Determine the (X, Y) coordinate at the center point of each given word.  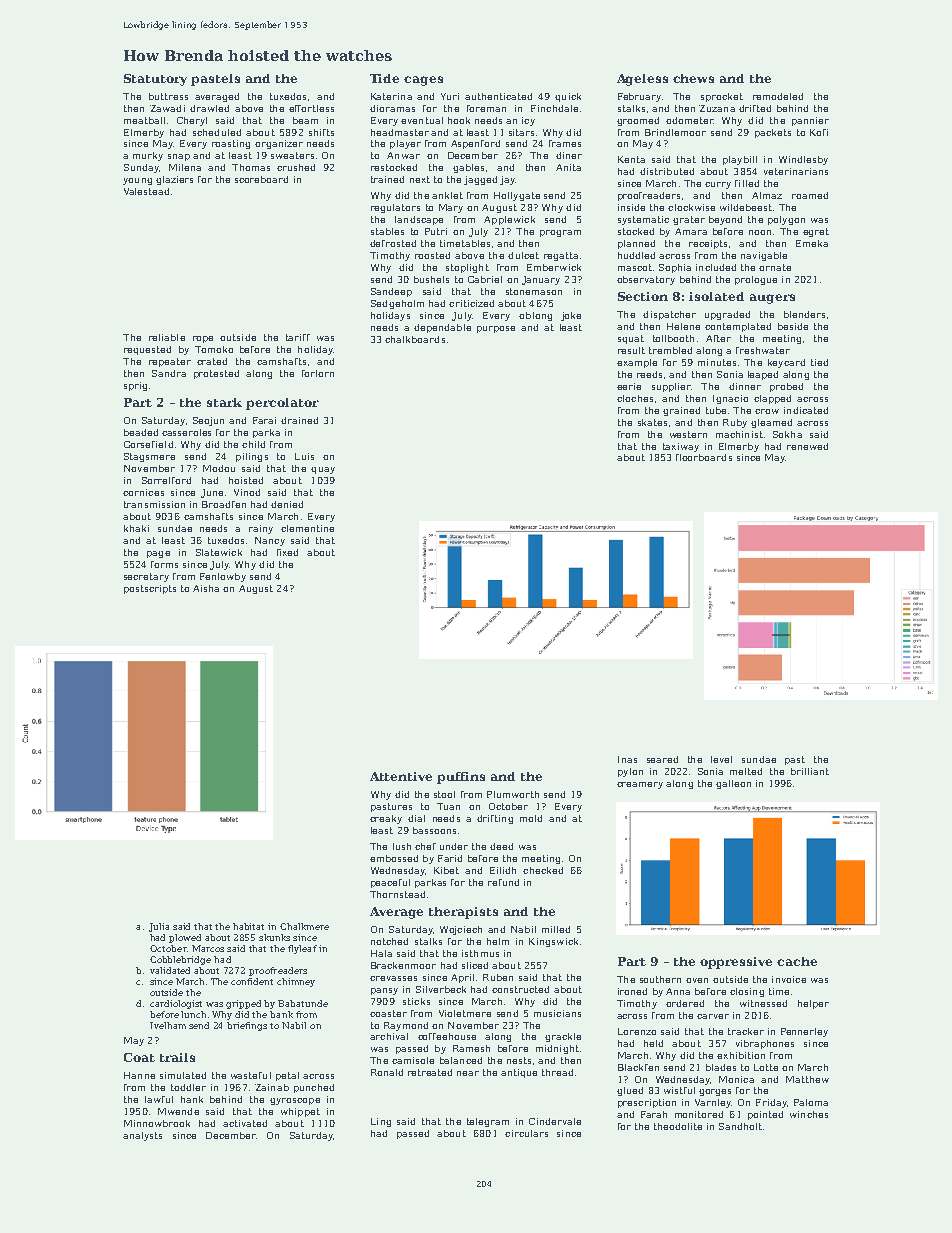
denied (287, 504)
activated (245, 1123)
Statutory (155, 80)
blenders (804, 314)
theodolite (678, 1126)
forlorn (318, 373)
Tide (384, 78)
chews (693, 78)
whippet (300, 1112)
